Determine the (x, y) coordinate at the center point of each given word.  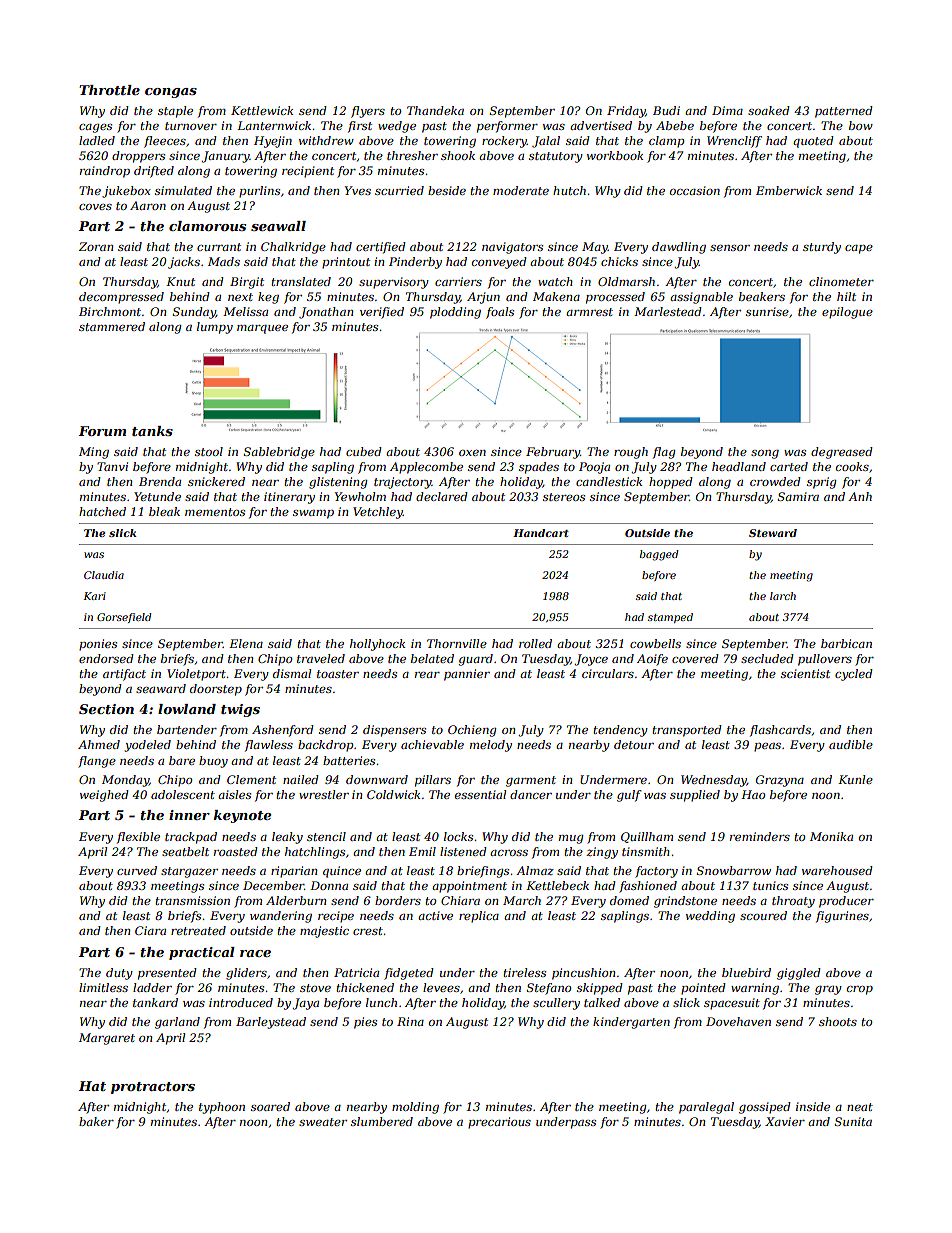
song (765, 454)
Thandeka (435, 110)
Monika (831, 836)
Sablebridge (279, 453)
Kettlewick (262, 110)
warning (755, 989)
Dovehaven (738, 1021)
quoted (813, 142)
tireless (524, 972)
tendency (620, 731)
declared (442, 496)
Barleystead (271, 1023)
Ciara (150, 930)
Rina (410, 1021)
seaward (161, 688)
